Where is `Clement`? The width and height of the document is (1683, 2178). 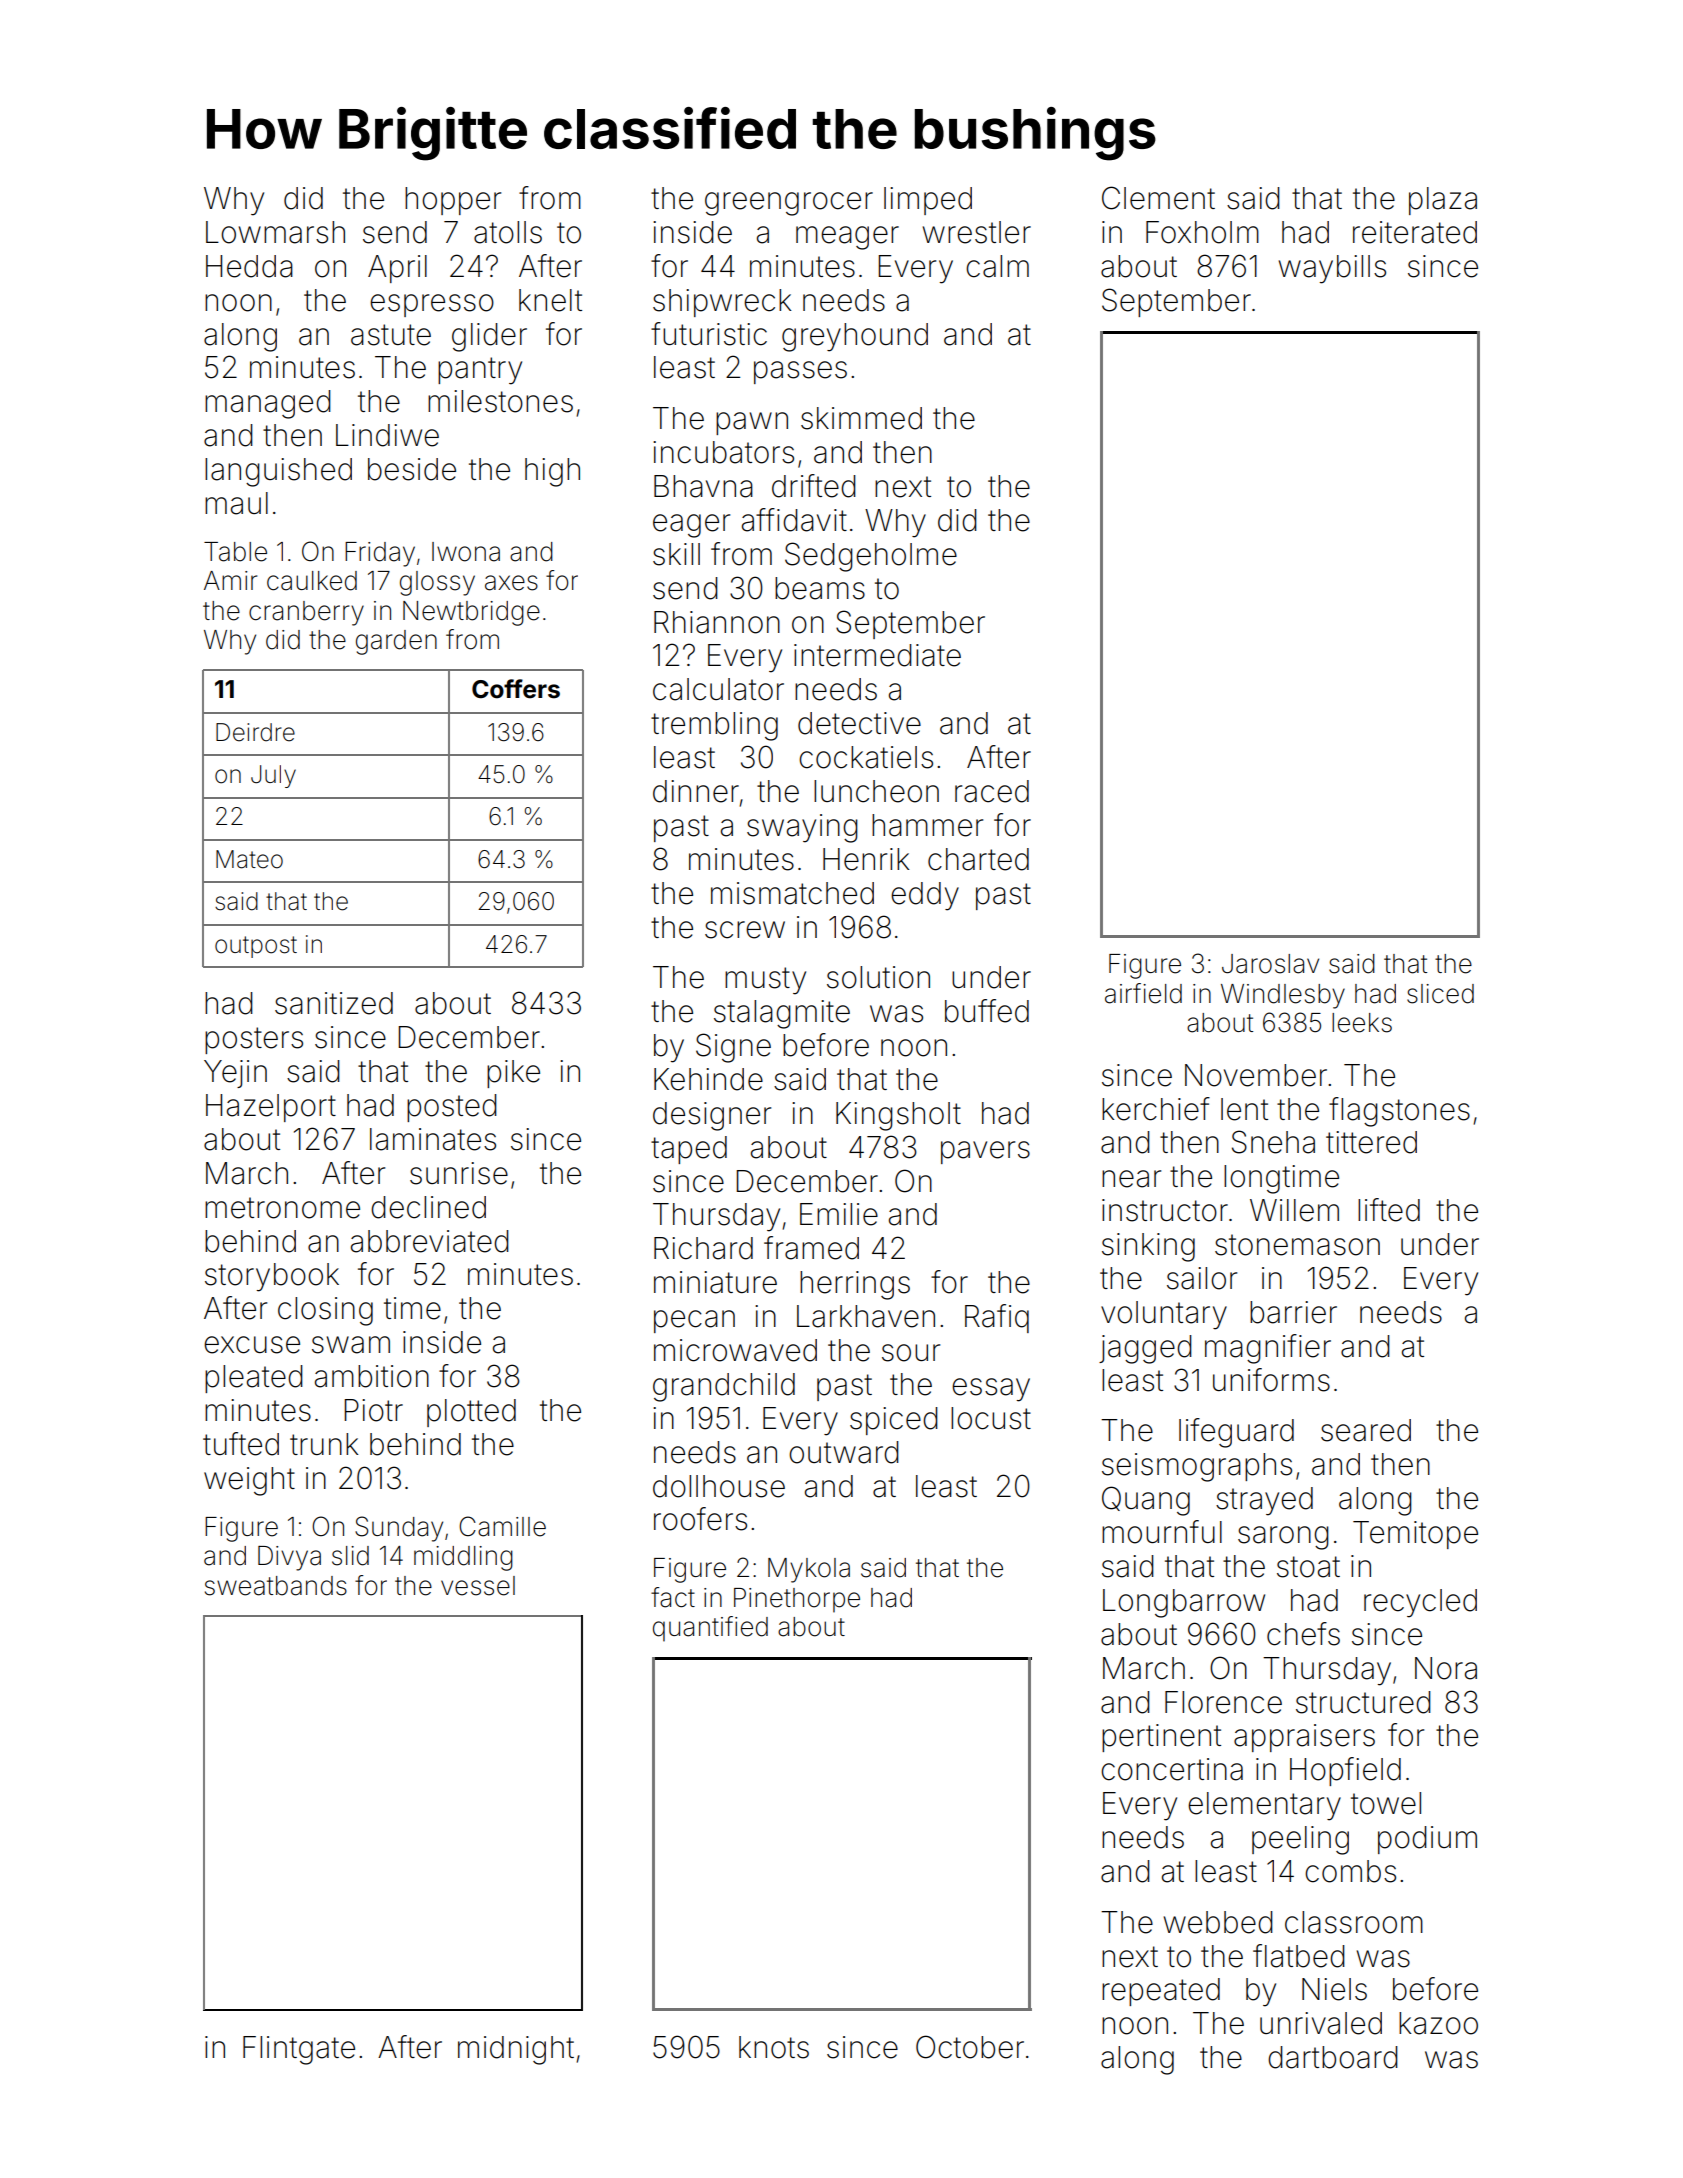 Clement is located at coordinates (1158, 198).
